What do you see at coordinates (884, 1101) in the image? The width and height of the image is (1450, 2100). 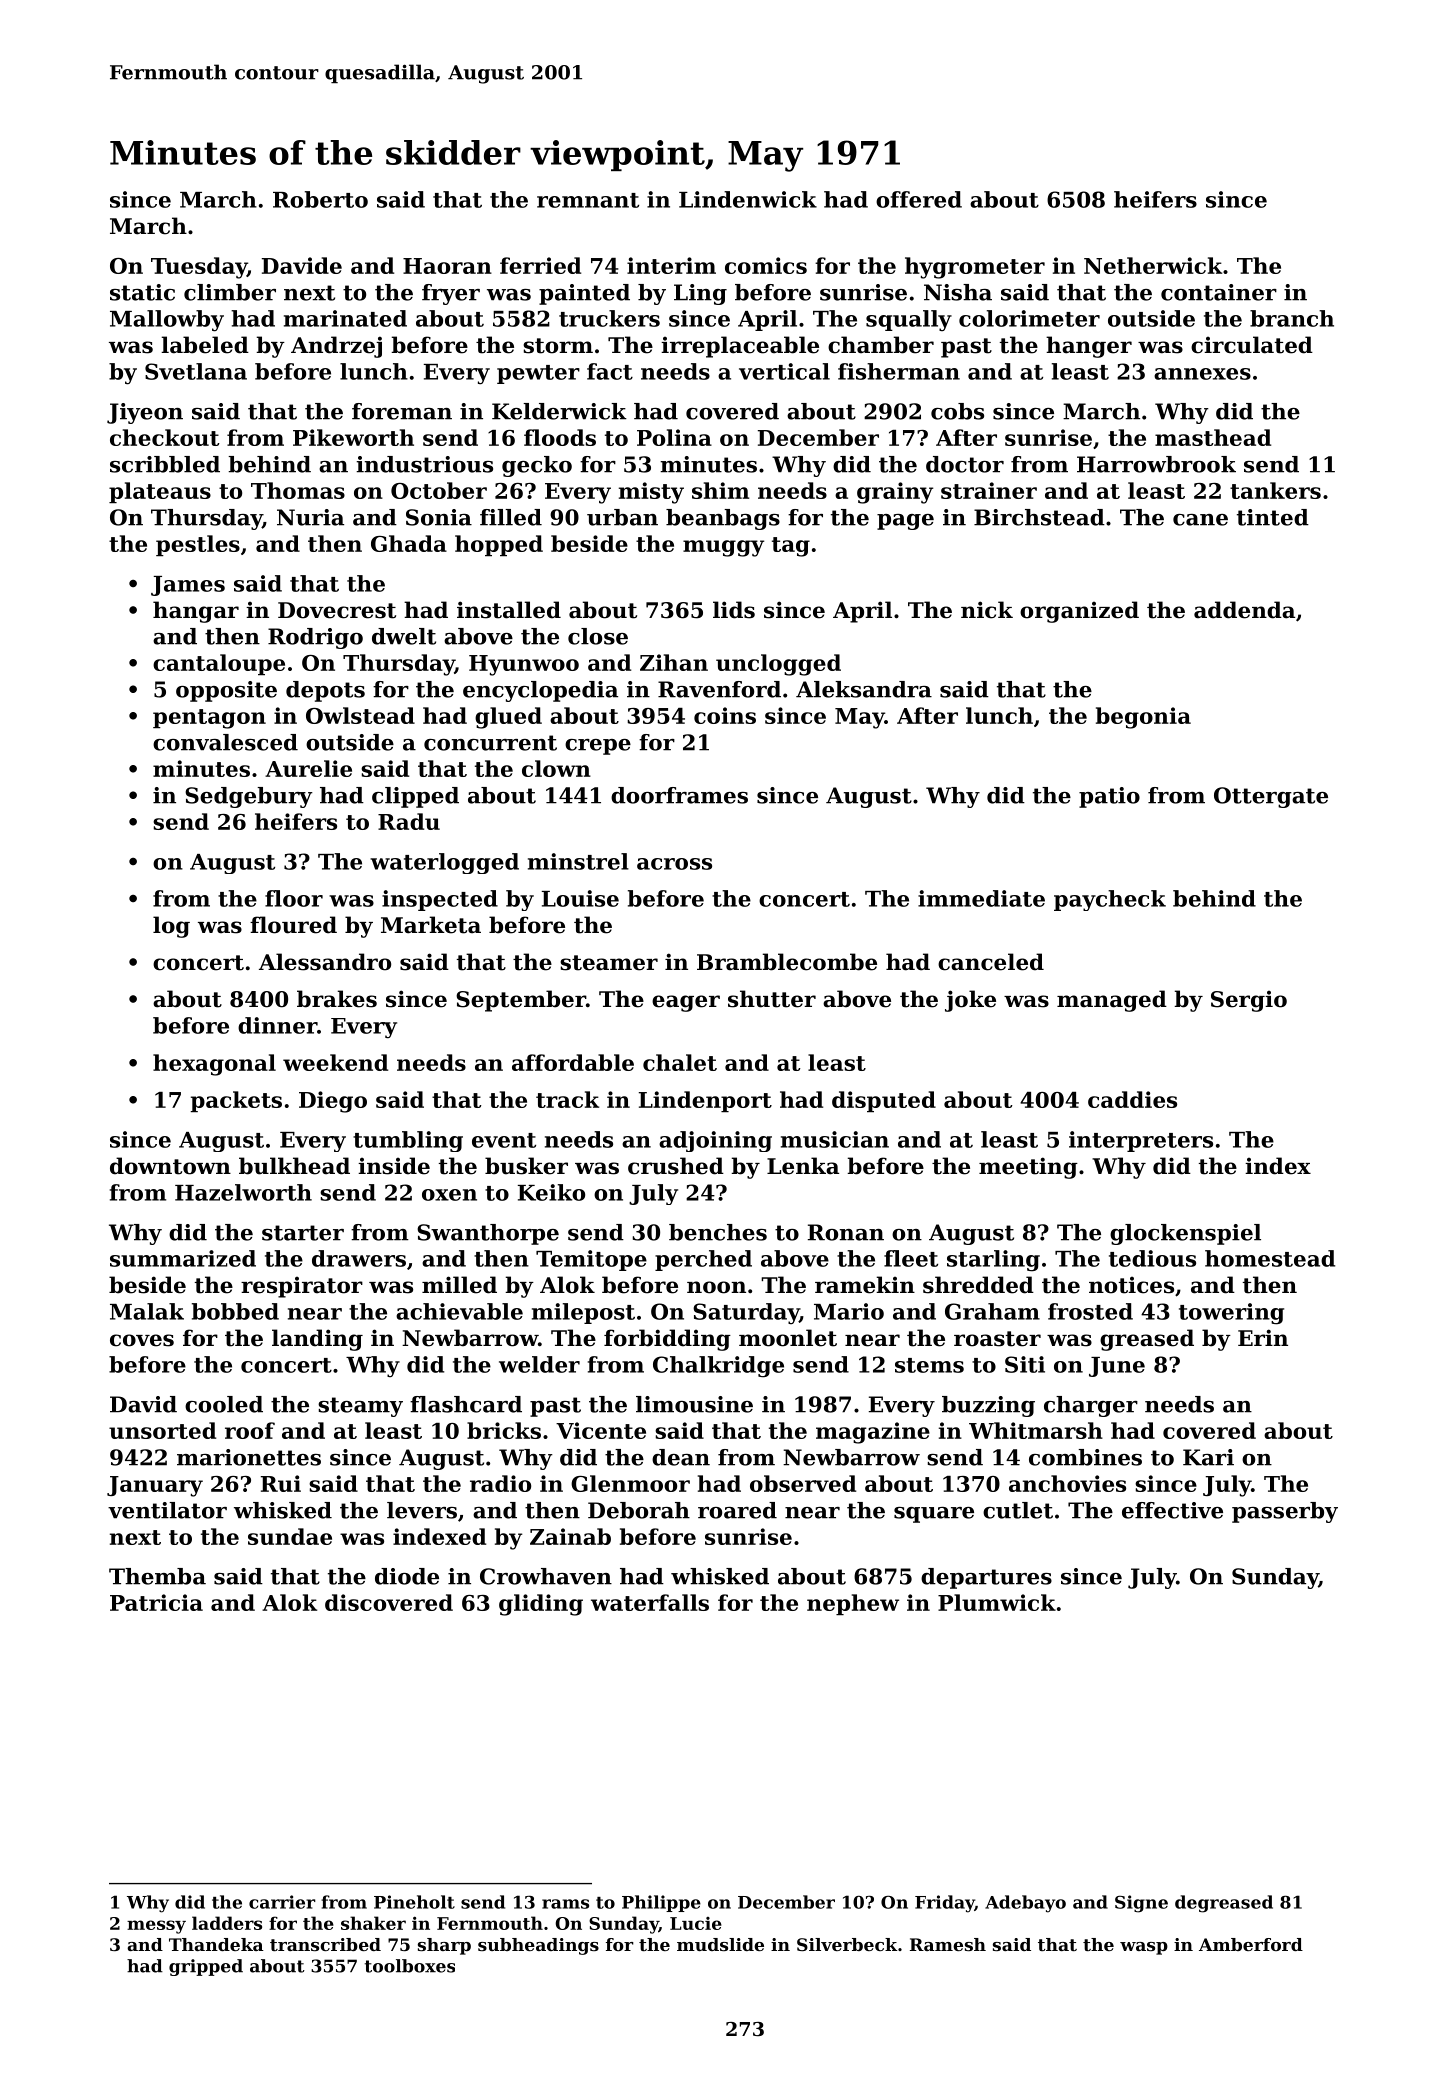 I see `disputed` at bounding box center [884, 1101].
